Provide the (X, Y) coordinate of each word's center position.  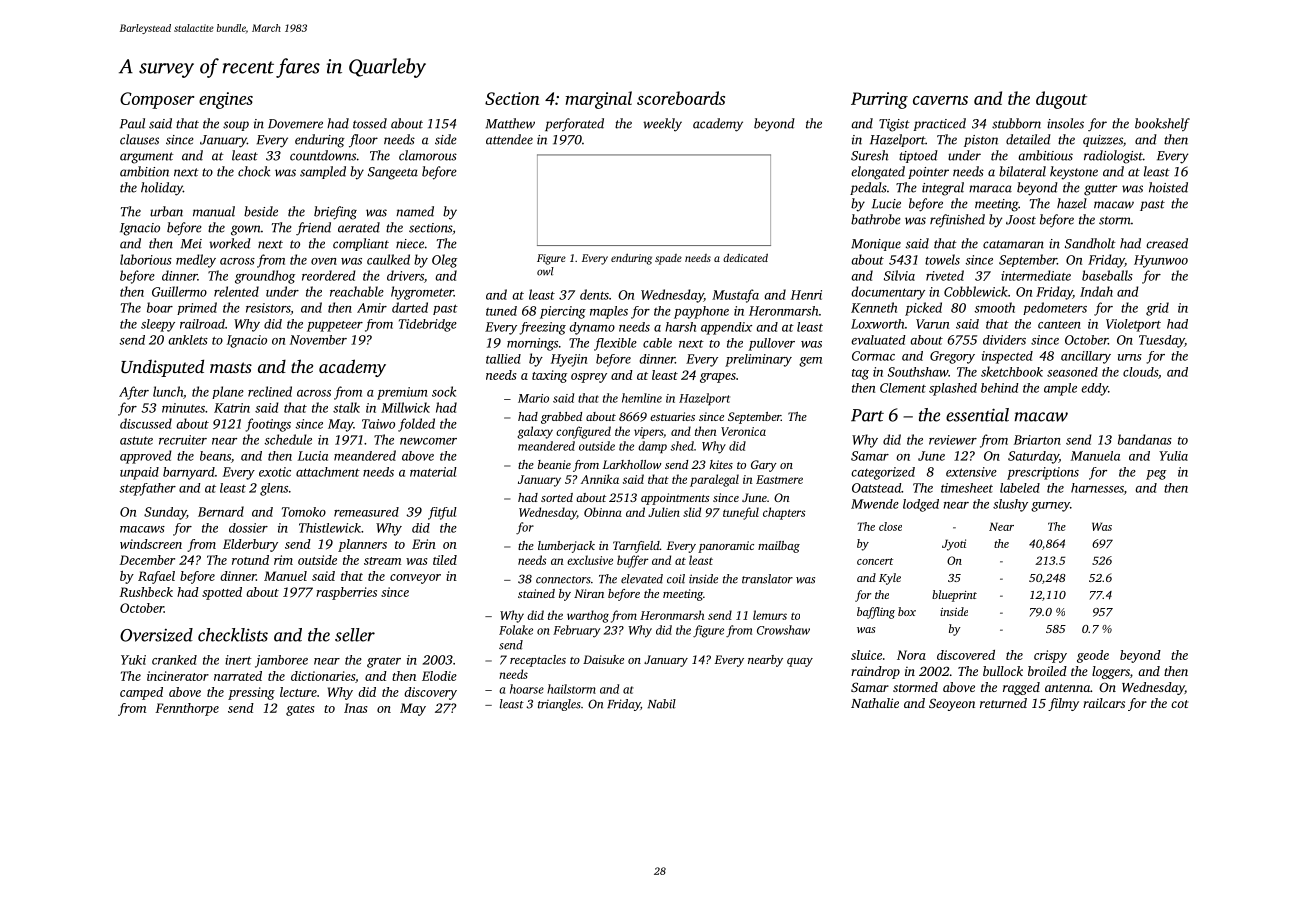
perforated (574, 124)
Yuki (133, 660)
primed (197, 308)
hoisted (1168, 187)
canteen (1059, 325)
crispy (1050, 656)
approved (146, 457)
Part (867, 415)
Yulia (1173, 456)
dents (594, 294)
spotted (222, 593)
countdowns (323, 155)
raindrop (875, 672)
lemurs (770, 615)
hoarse (527, 689)
